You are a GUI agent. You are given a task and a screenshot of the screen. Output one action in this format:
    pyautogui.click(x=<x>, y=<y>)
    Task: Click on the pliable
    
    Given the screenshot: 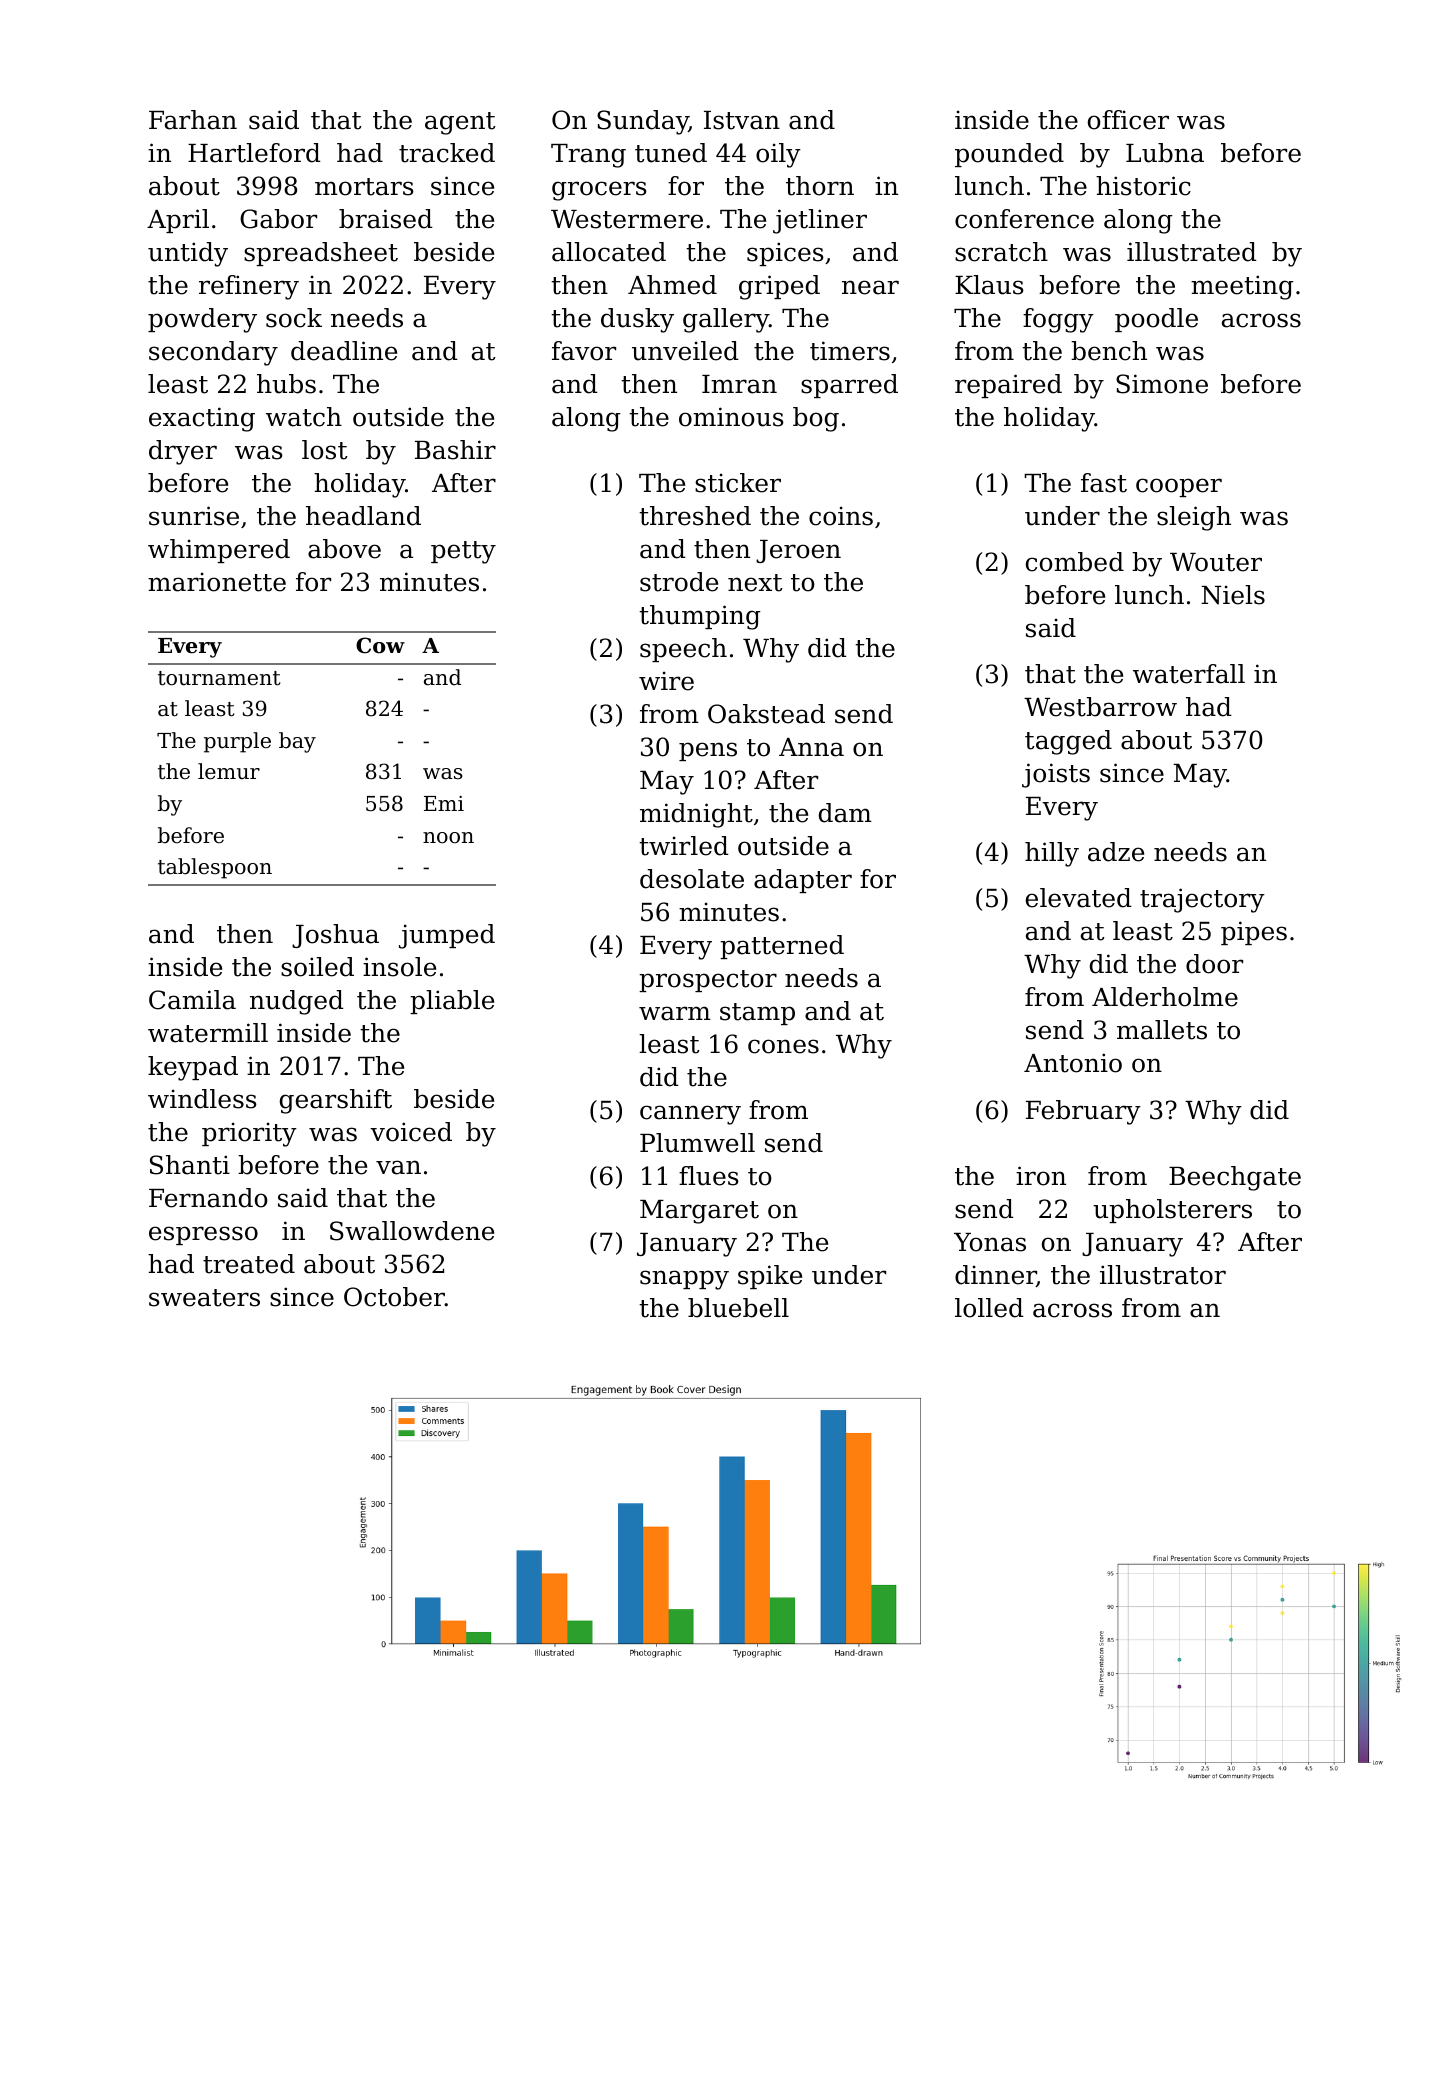 What is the action you would take?
    pyautogui.click(x=452, y=1002)
